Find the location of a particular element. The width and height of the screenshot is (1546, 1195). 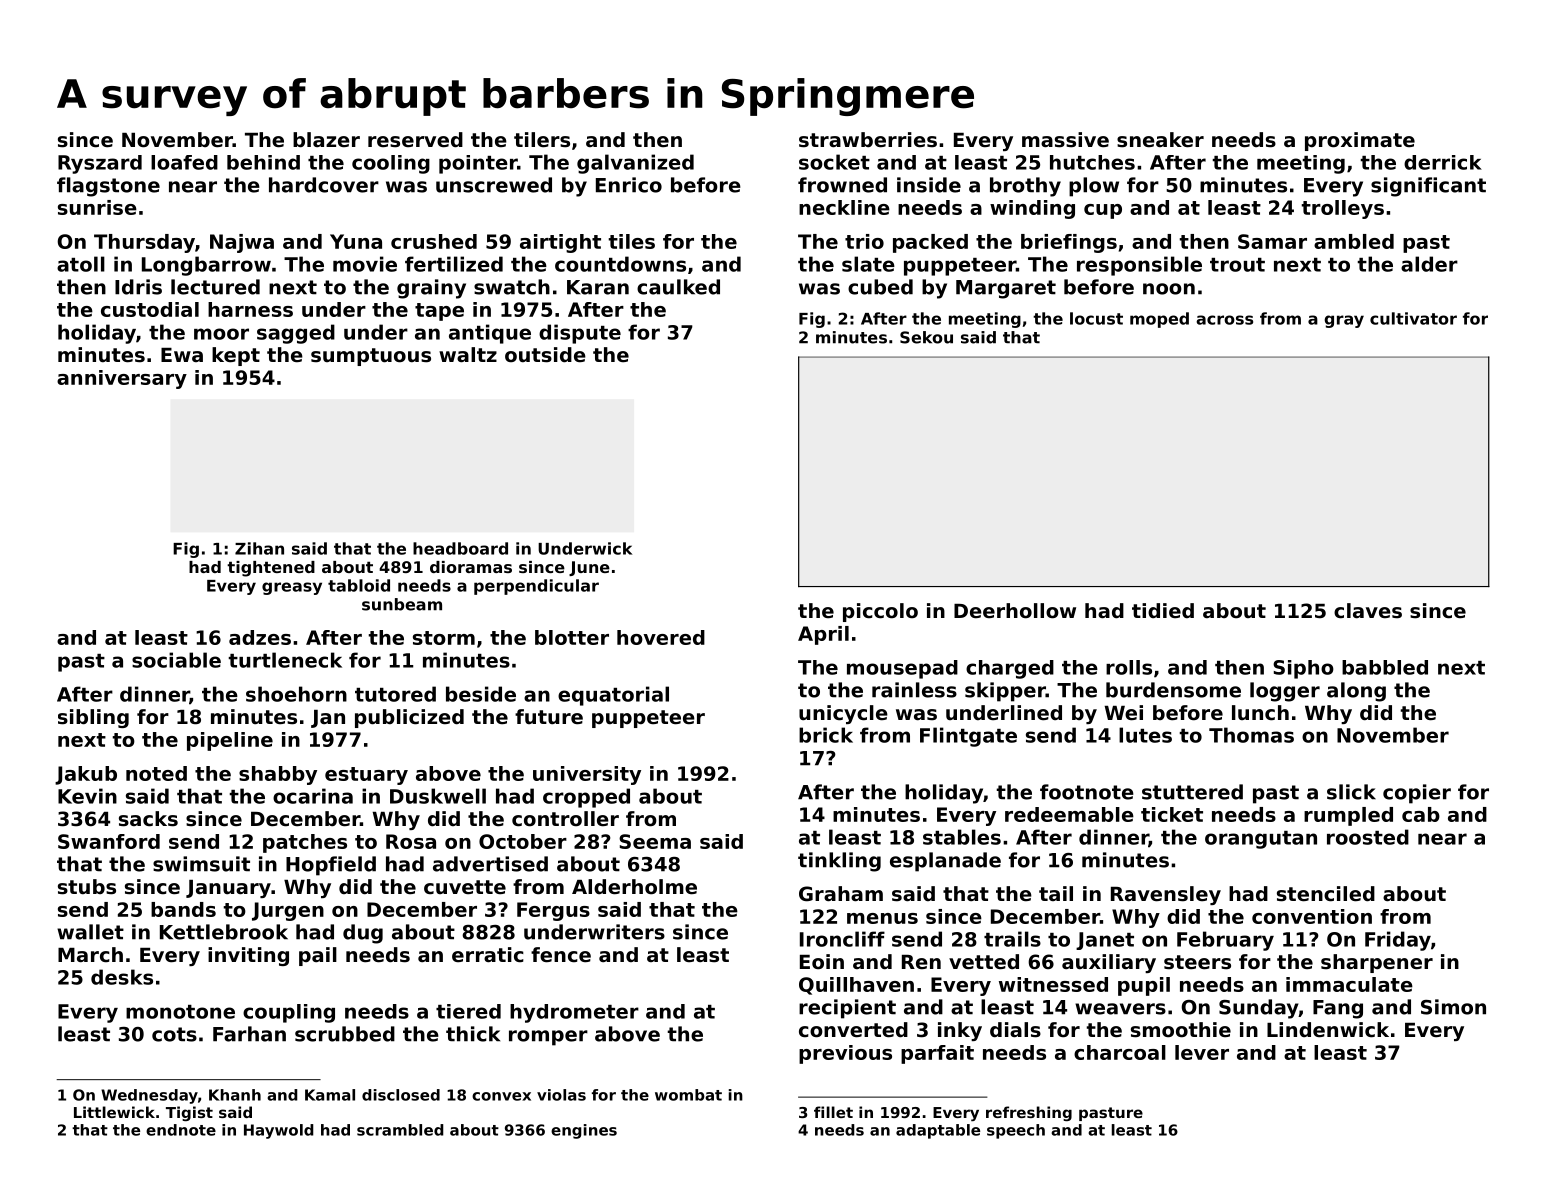

Eoin is located at coordinates (822, 962).
